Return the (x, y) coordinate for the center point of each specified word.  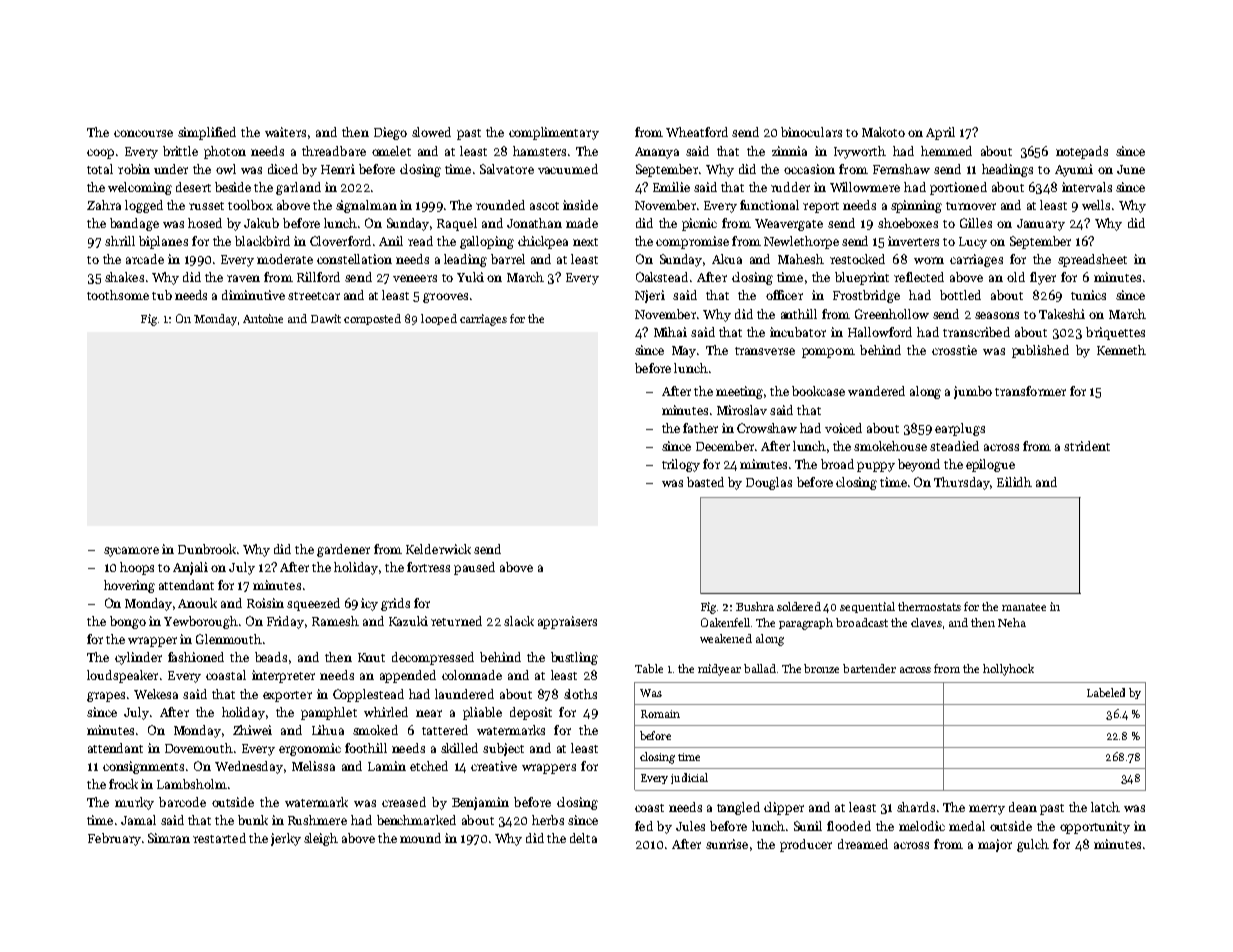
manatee (1024, 607)
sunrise (727, 844)
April (940, 133)
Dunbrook (207, 549)
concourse (143, 133)
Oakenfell (725, 622)
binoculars (811, 132)
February (114, 839)
